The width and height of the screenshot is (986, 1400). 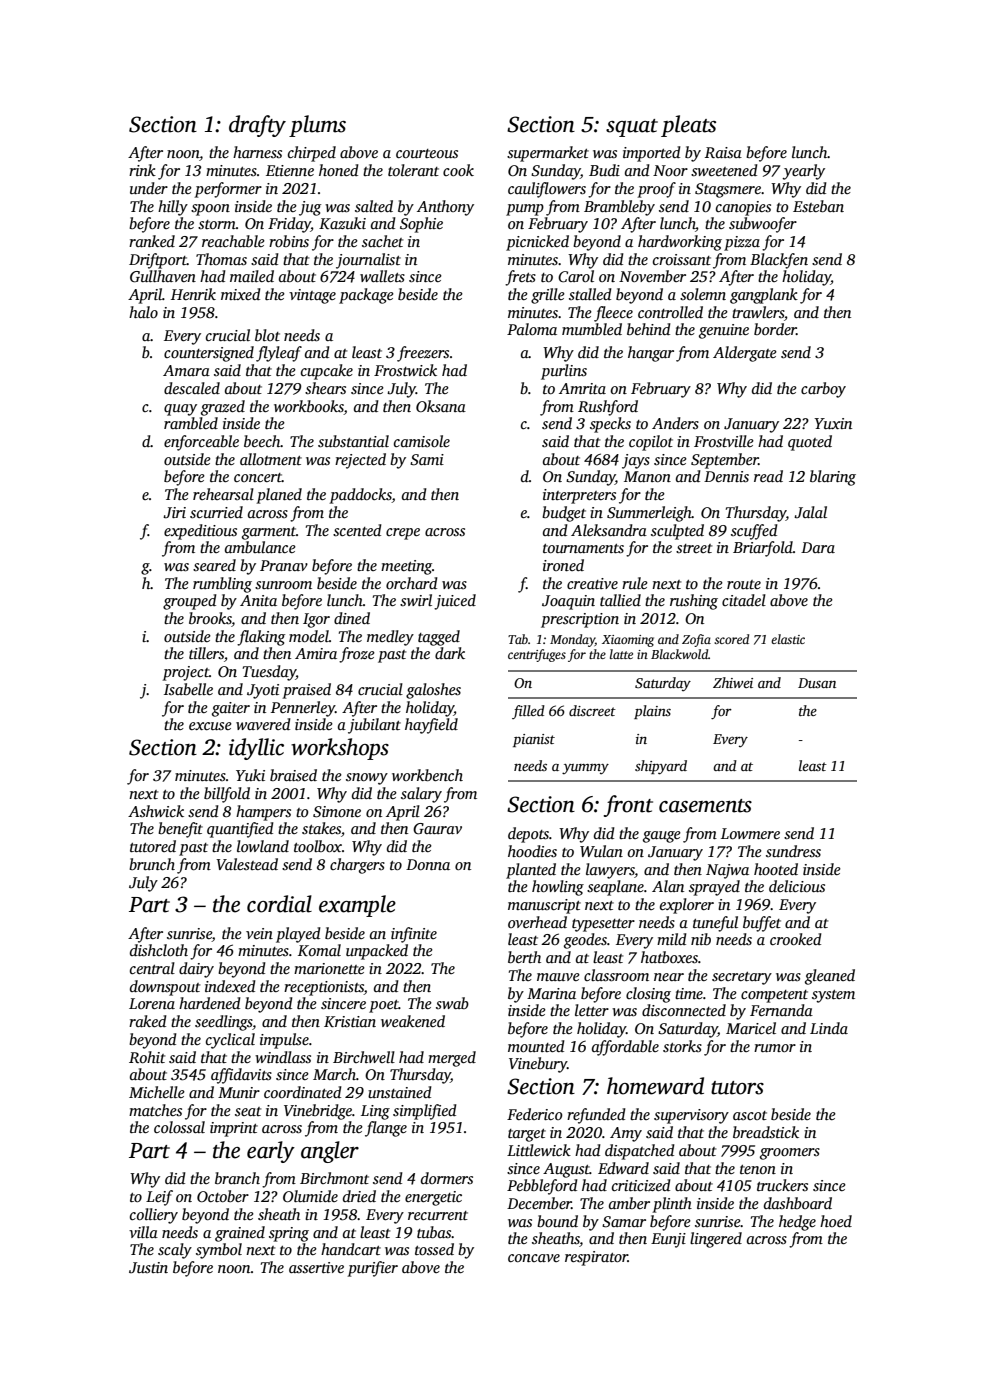 What do you see at coordinates (421, 225) in the screenshot?
I see `Sophie` at bounding box center [421, 225].
